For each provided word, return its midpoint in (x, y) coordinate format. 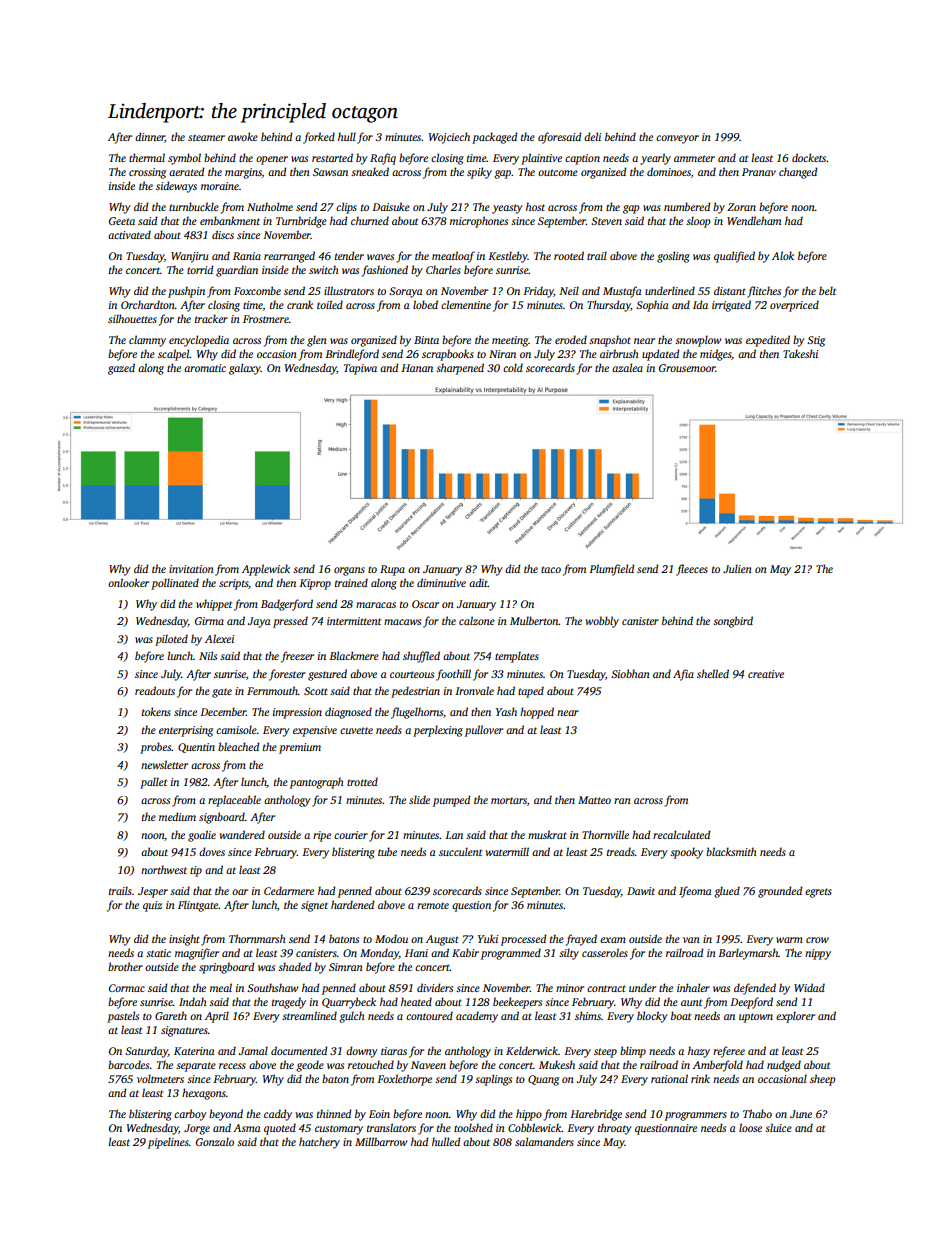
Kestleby (508, 257)
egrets (818, 893)
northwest (164, 869)
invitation (191, 569)
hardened (352, 904)
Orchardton (148, 304)
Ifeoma (695, 892)
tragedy (289, 1003)
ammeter (694, 158)
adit (478, 582)
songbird (733, 622)
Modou (391, 938)
